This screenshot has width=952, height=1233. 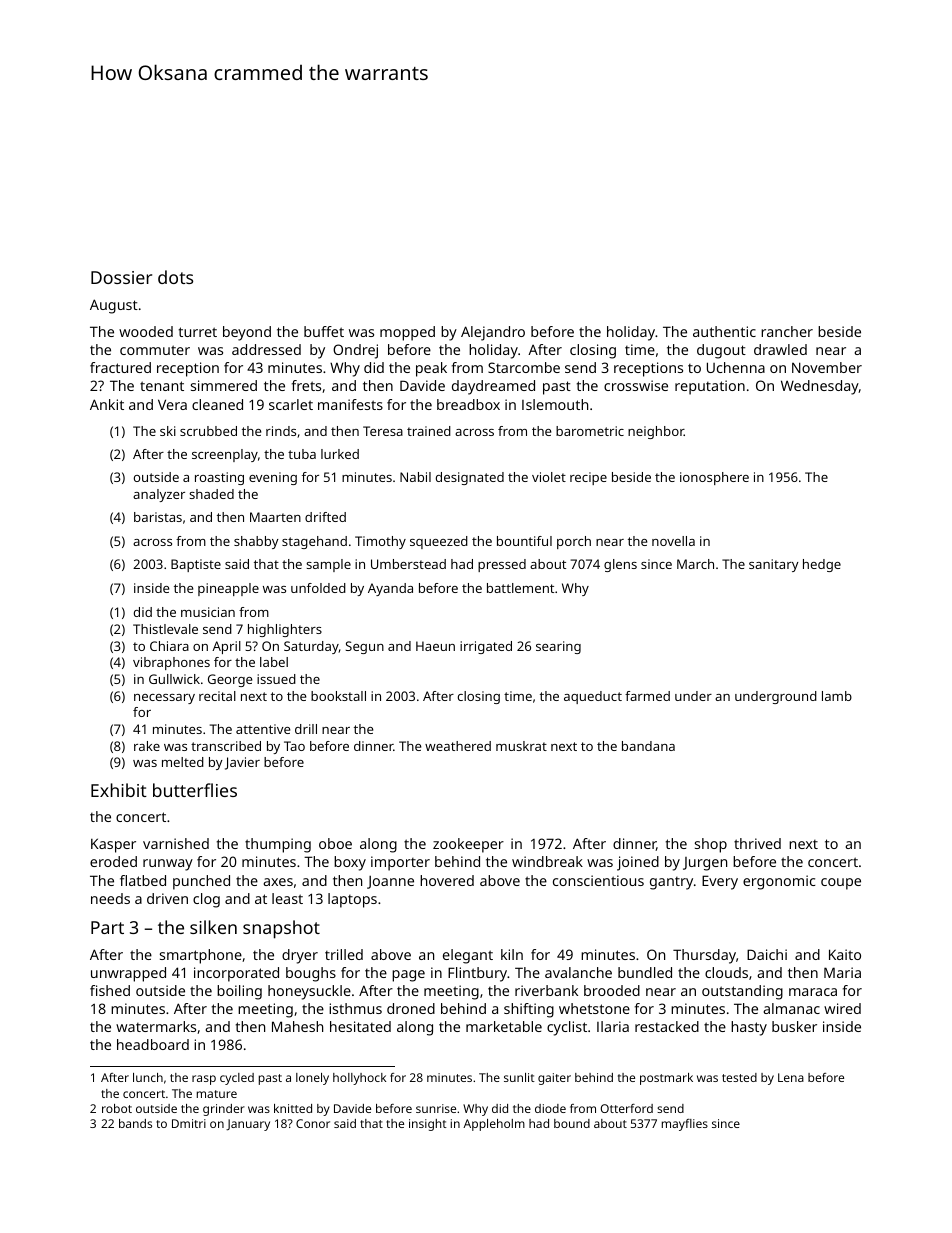 What do you see at coordinates (328, 565) in the screenshot?
I see `sample` at bounding box center [328, 565].
